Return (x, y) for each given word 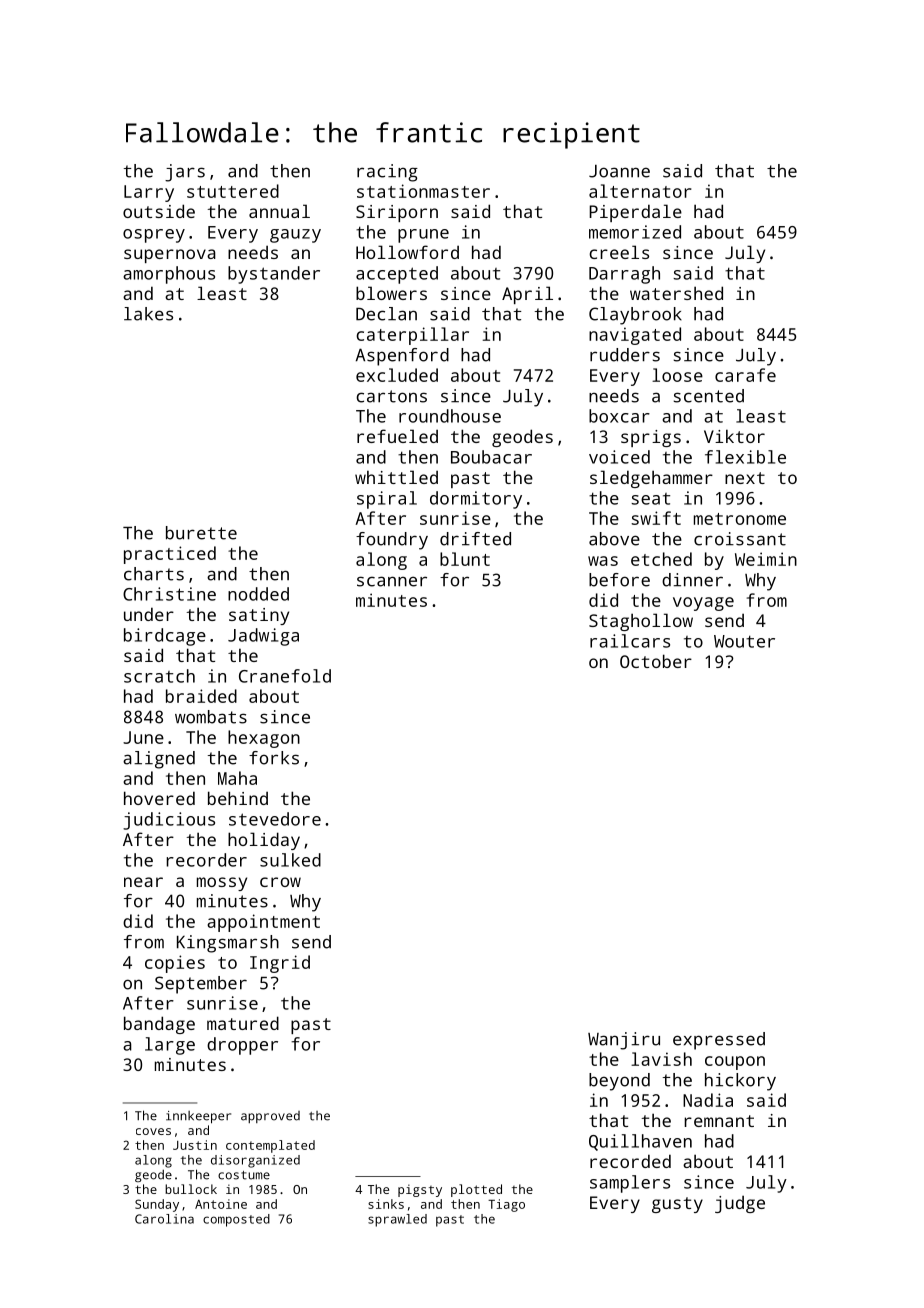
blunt (465, 559)
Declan (386, 314)
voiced (619, 457)
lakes (148, 314)
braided (201, 696)
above (614, 539)
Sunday (157, 1205)
